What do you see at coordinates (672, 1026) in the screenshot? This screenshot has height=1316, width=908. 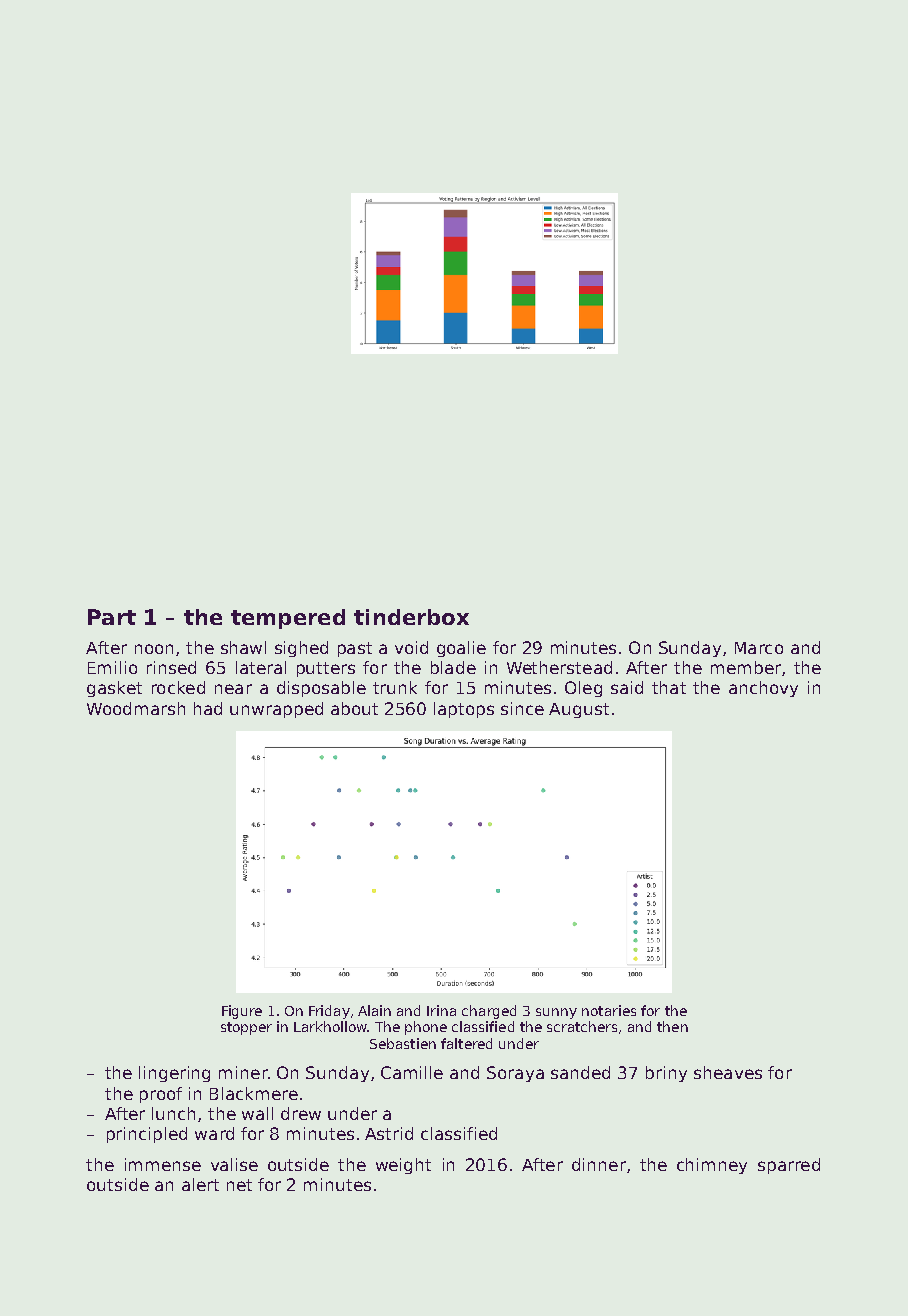 I see `then` at bounding box center [672, 1026].
